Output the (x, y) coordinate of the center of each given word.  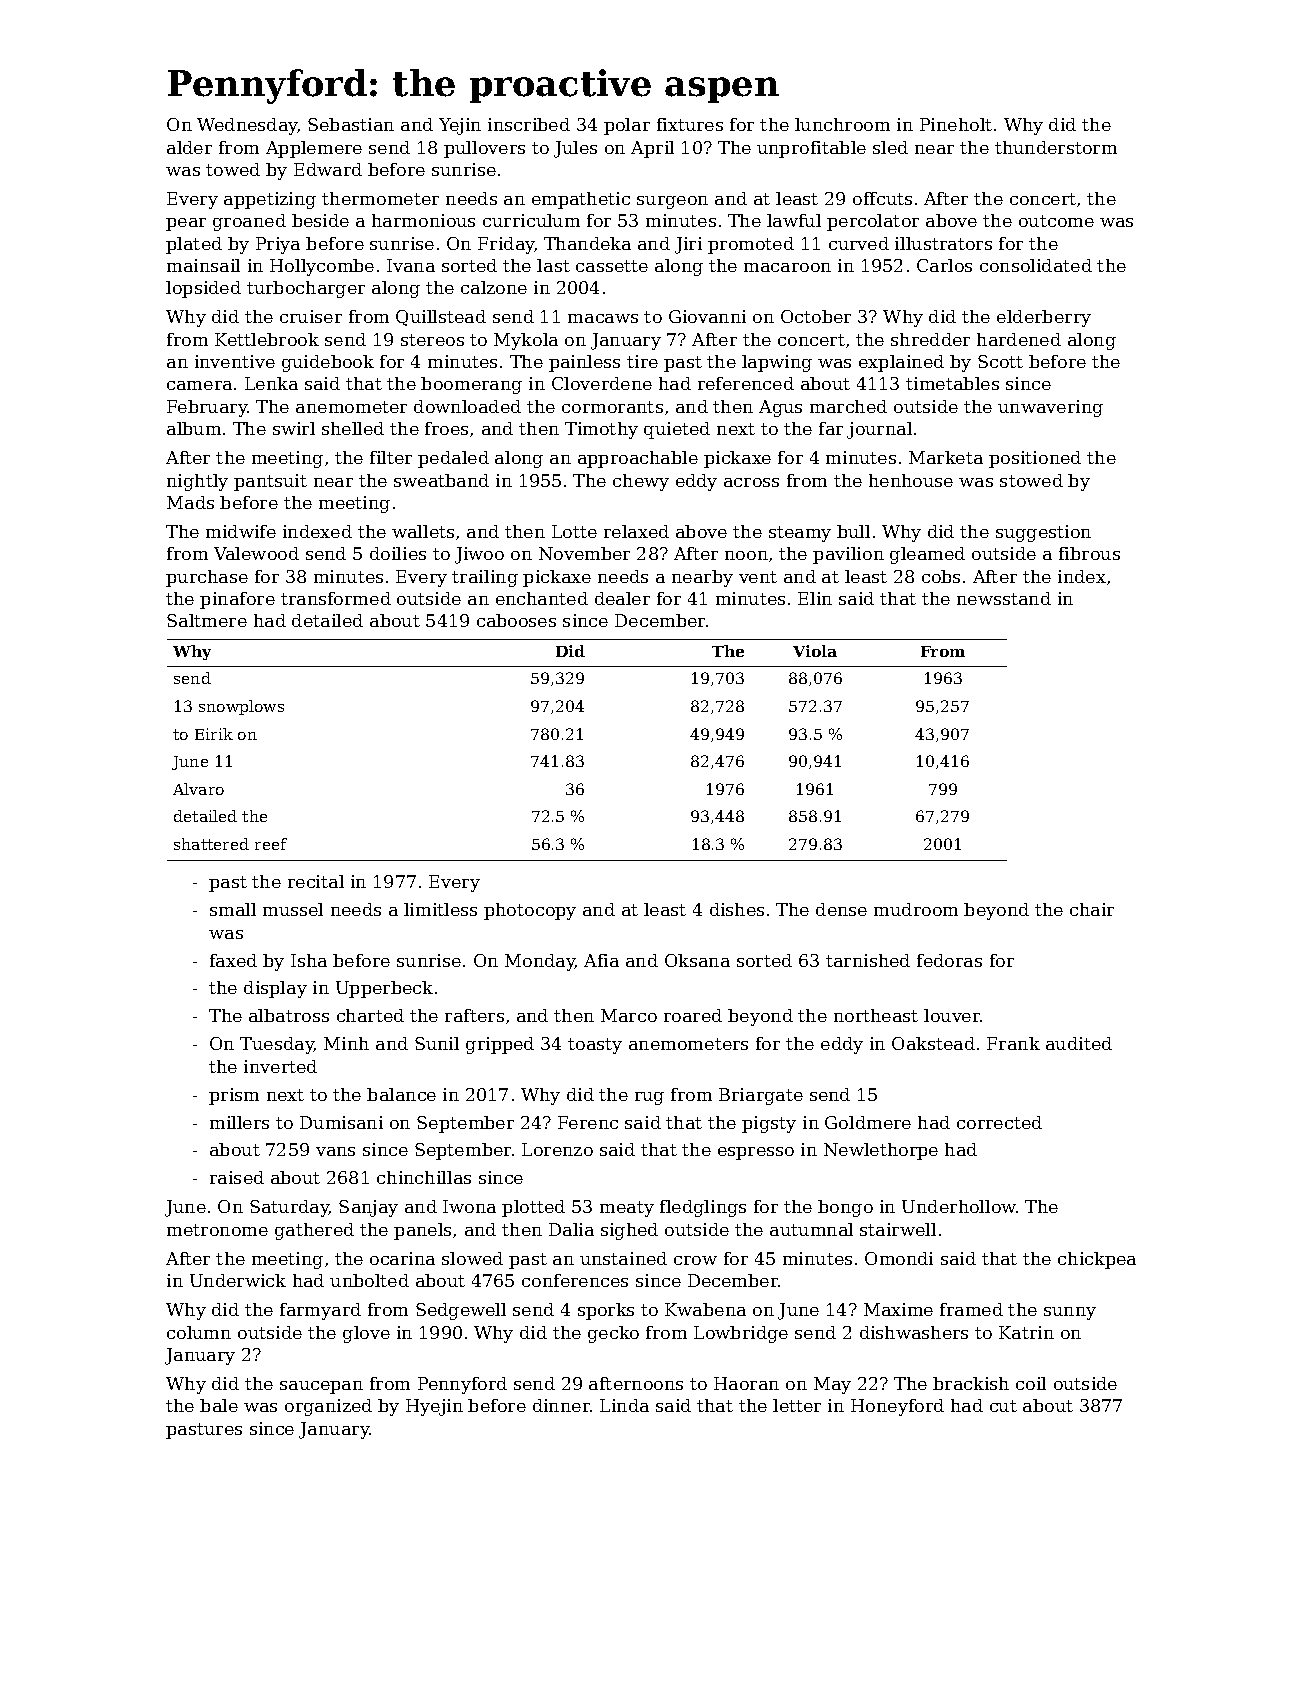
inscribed (529, 124)
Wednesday (247, 126)
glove (366, 1334)
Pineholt (956, 124)
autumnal (811, 1229)
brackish (971, 1383)
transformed (336, 598)
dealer (622, 598)
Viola (815, 651)
